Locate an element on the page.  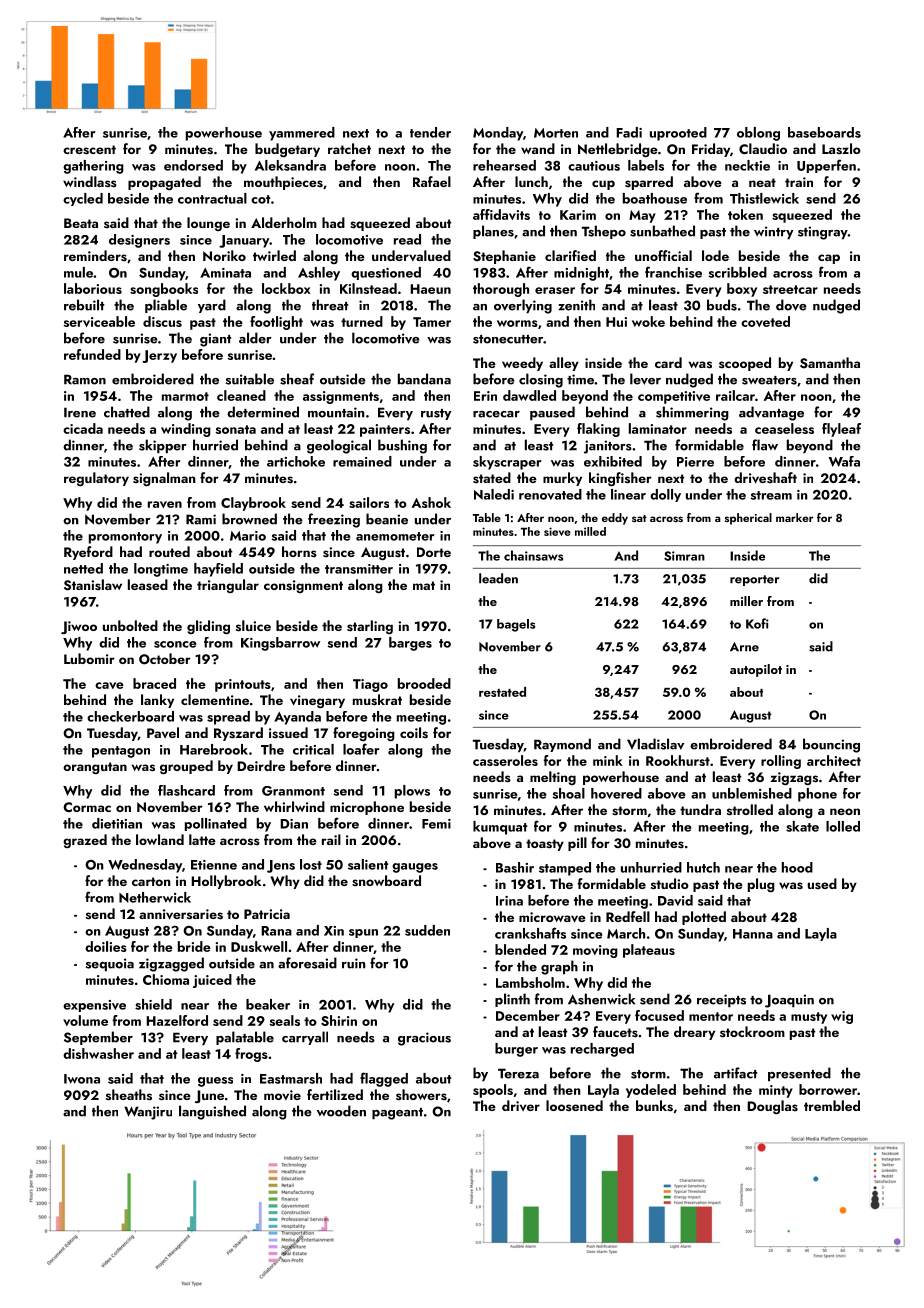
guess is located at coordinates (215, 1082).
